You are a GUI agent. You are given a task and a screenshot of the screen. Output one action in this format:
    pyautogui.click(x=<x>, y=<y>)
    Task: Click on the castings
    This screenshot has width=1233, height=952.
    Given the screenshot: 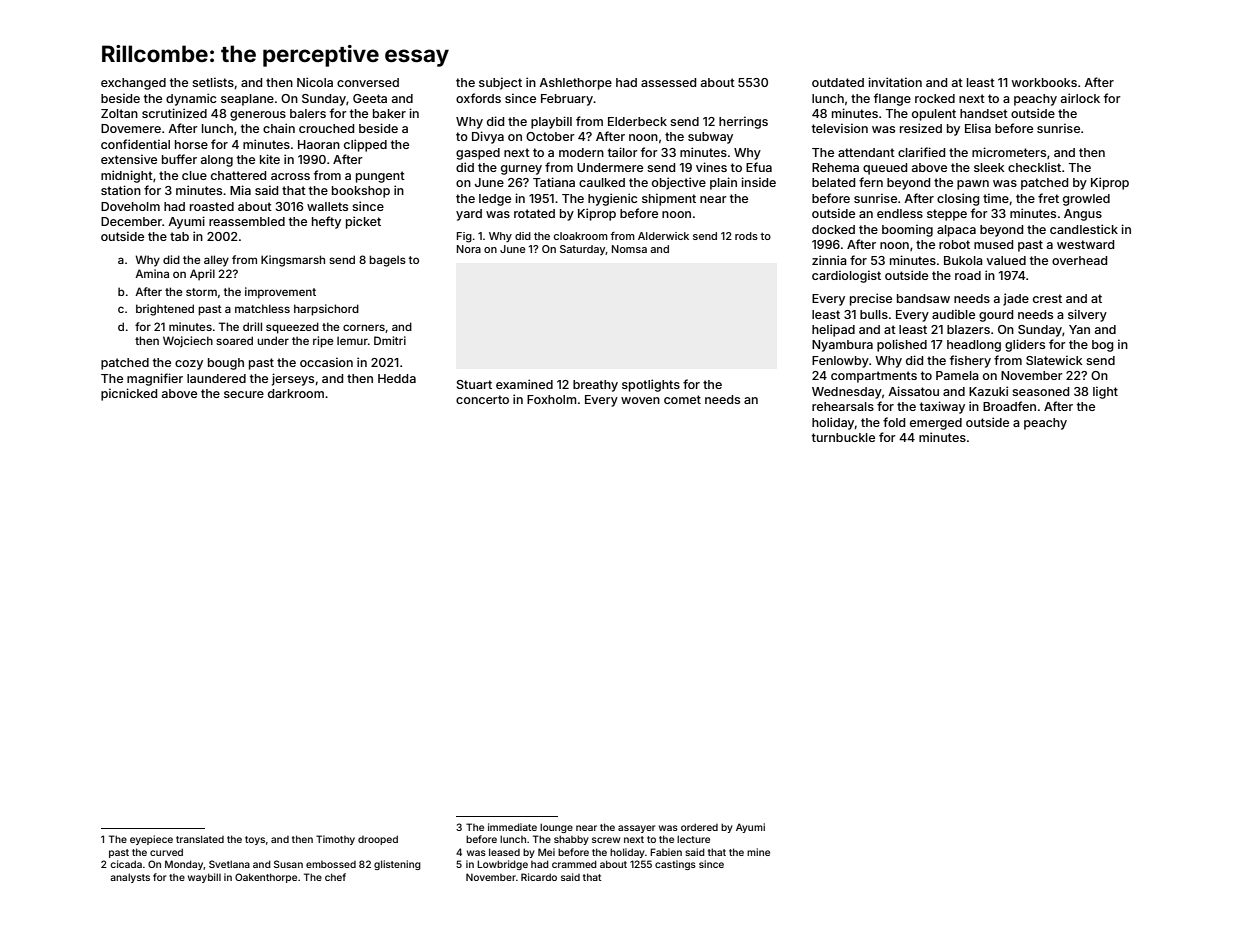 What is the action you would take?
    pyautogui.click(x=675, y=865)
